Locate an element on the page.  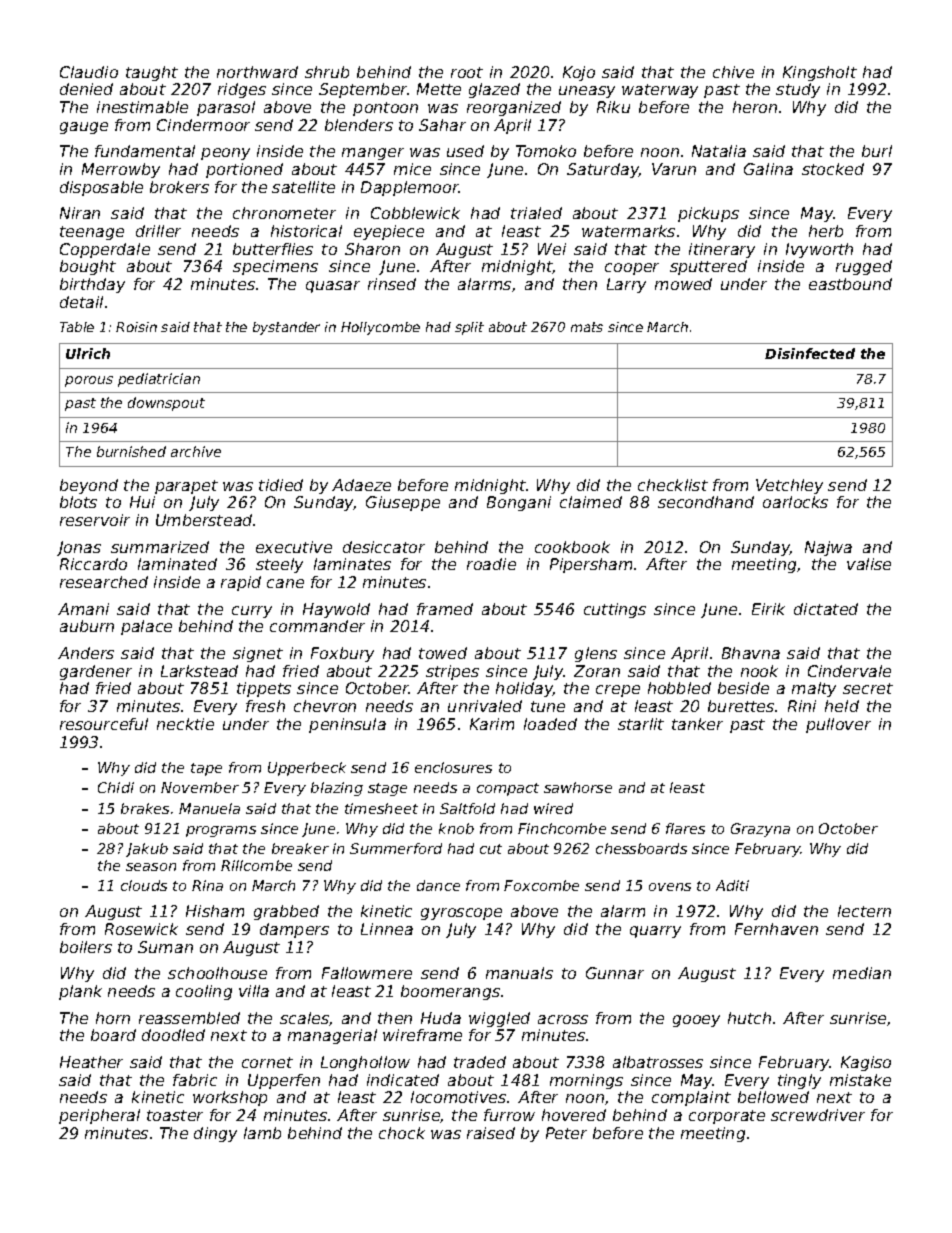
herb is located at coordinates (826, 231).
